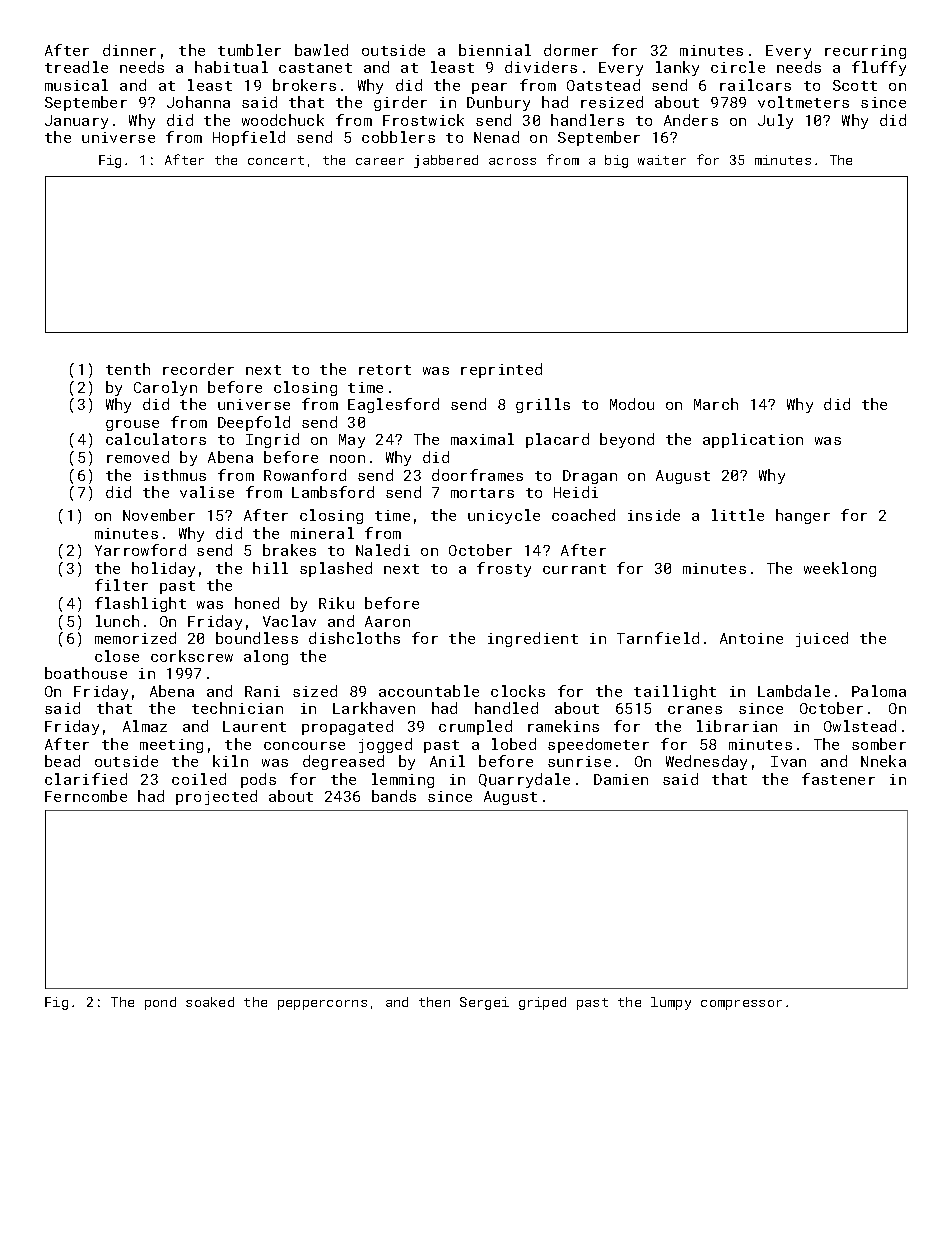  I want to click on girder, so click(400, 103).
